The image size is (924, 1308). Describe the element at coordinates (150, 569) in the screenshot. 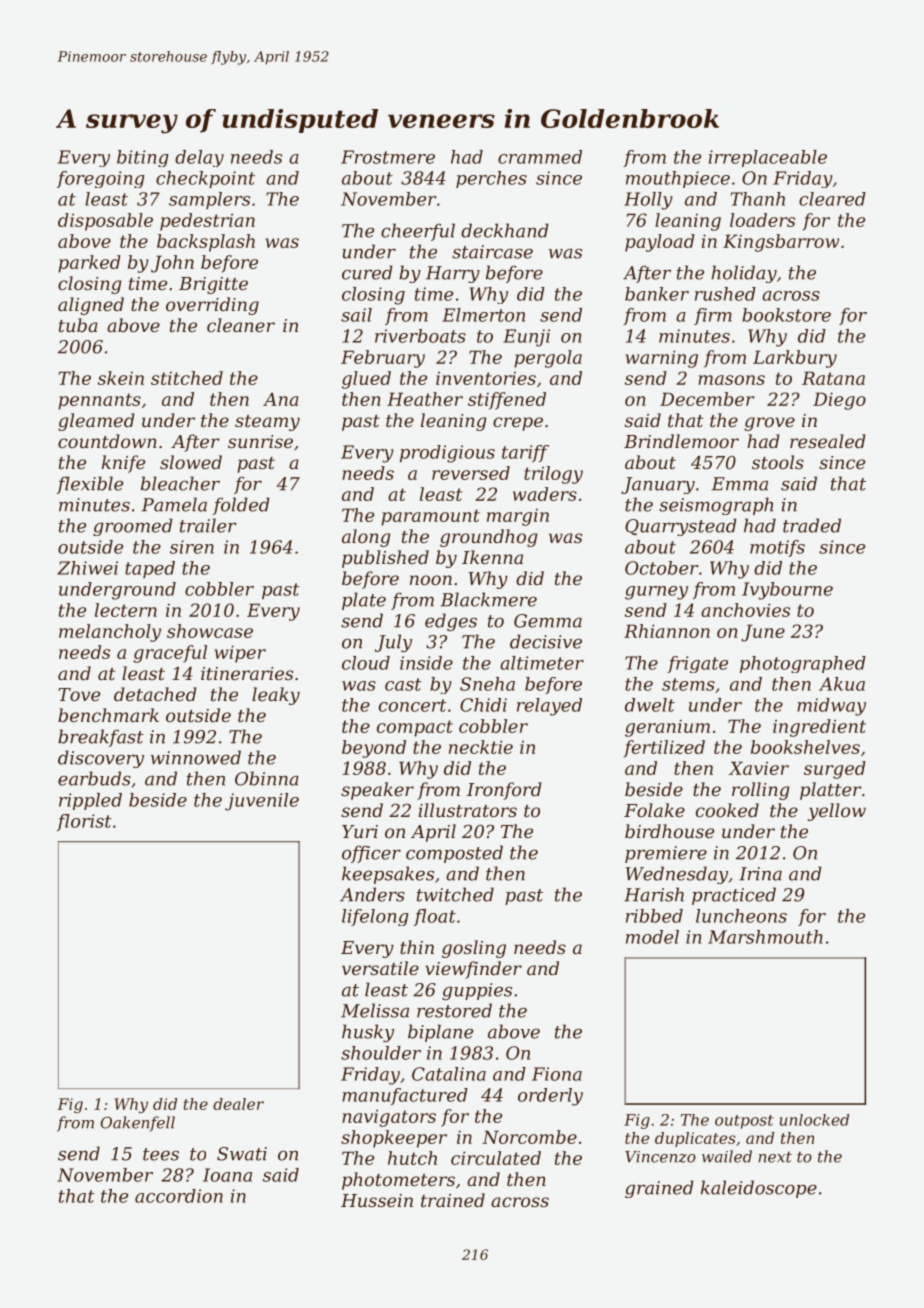

I see `taped` at that location.
